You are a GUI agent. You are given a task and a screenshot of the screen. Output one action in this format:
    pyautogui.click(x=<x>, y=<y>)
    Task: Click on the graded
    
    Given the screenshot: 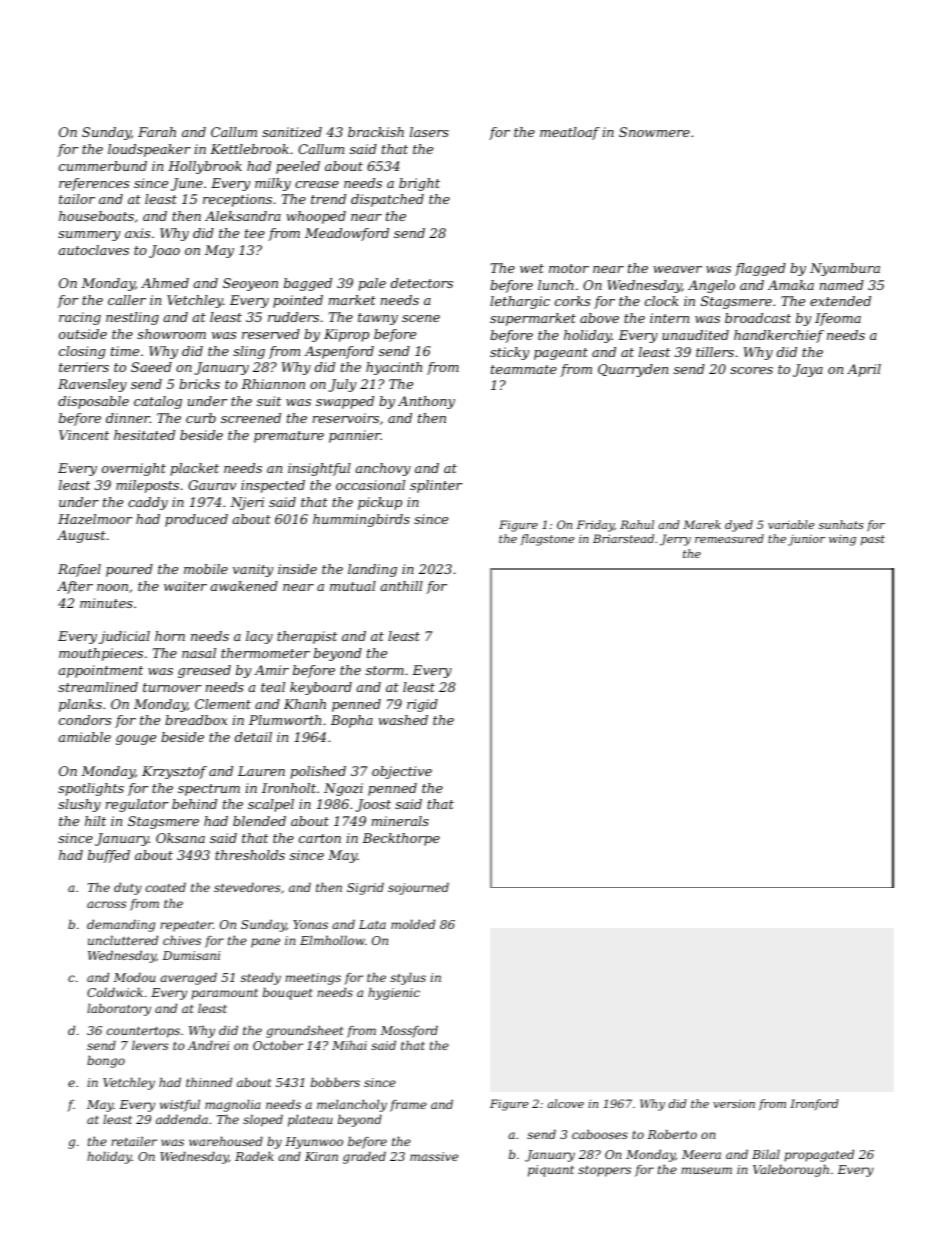 What is the action you would take?
    pyautogui.click(x=364, y=1157)
